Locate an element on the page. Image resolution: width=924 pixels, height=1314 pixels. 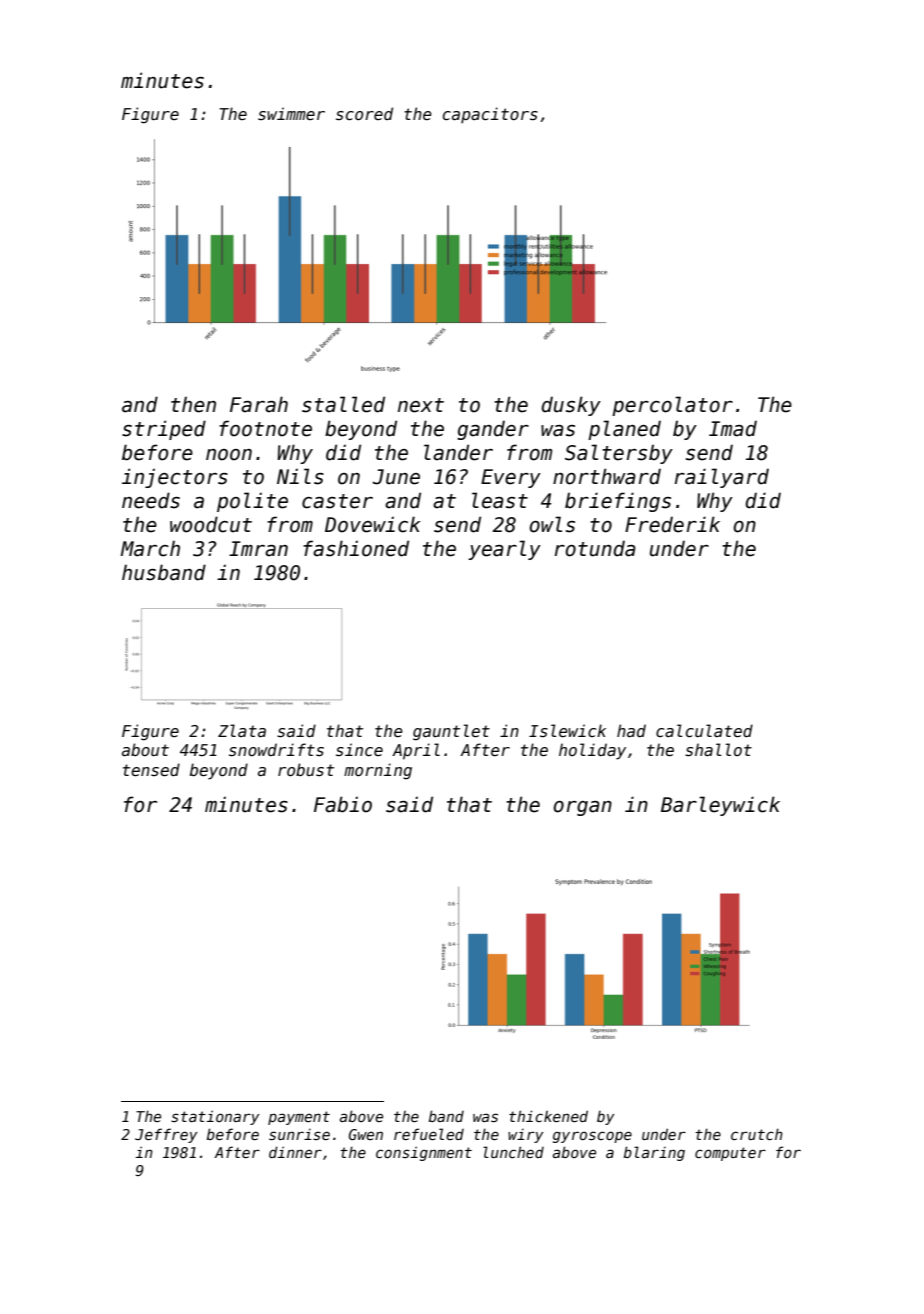
percolator is located at coordinates (672, 406).
